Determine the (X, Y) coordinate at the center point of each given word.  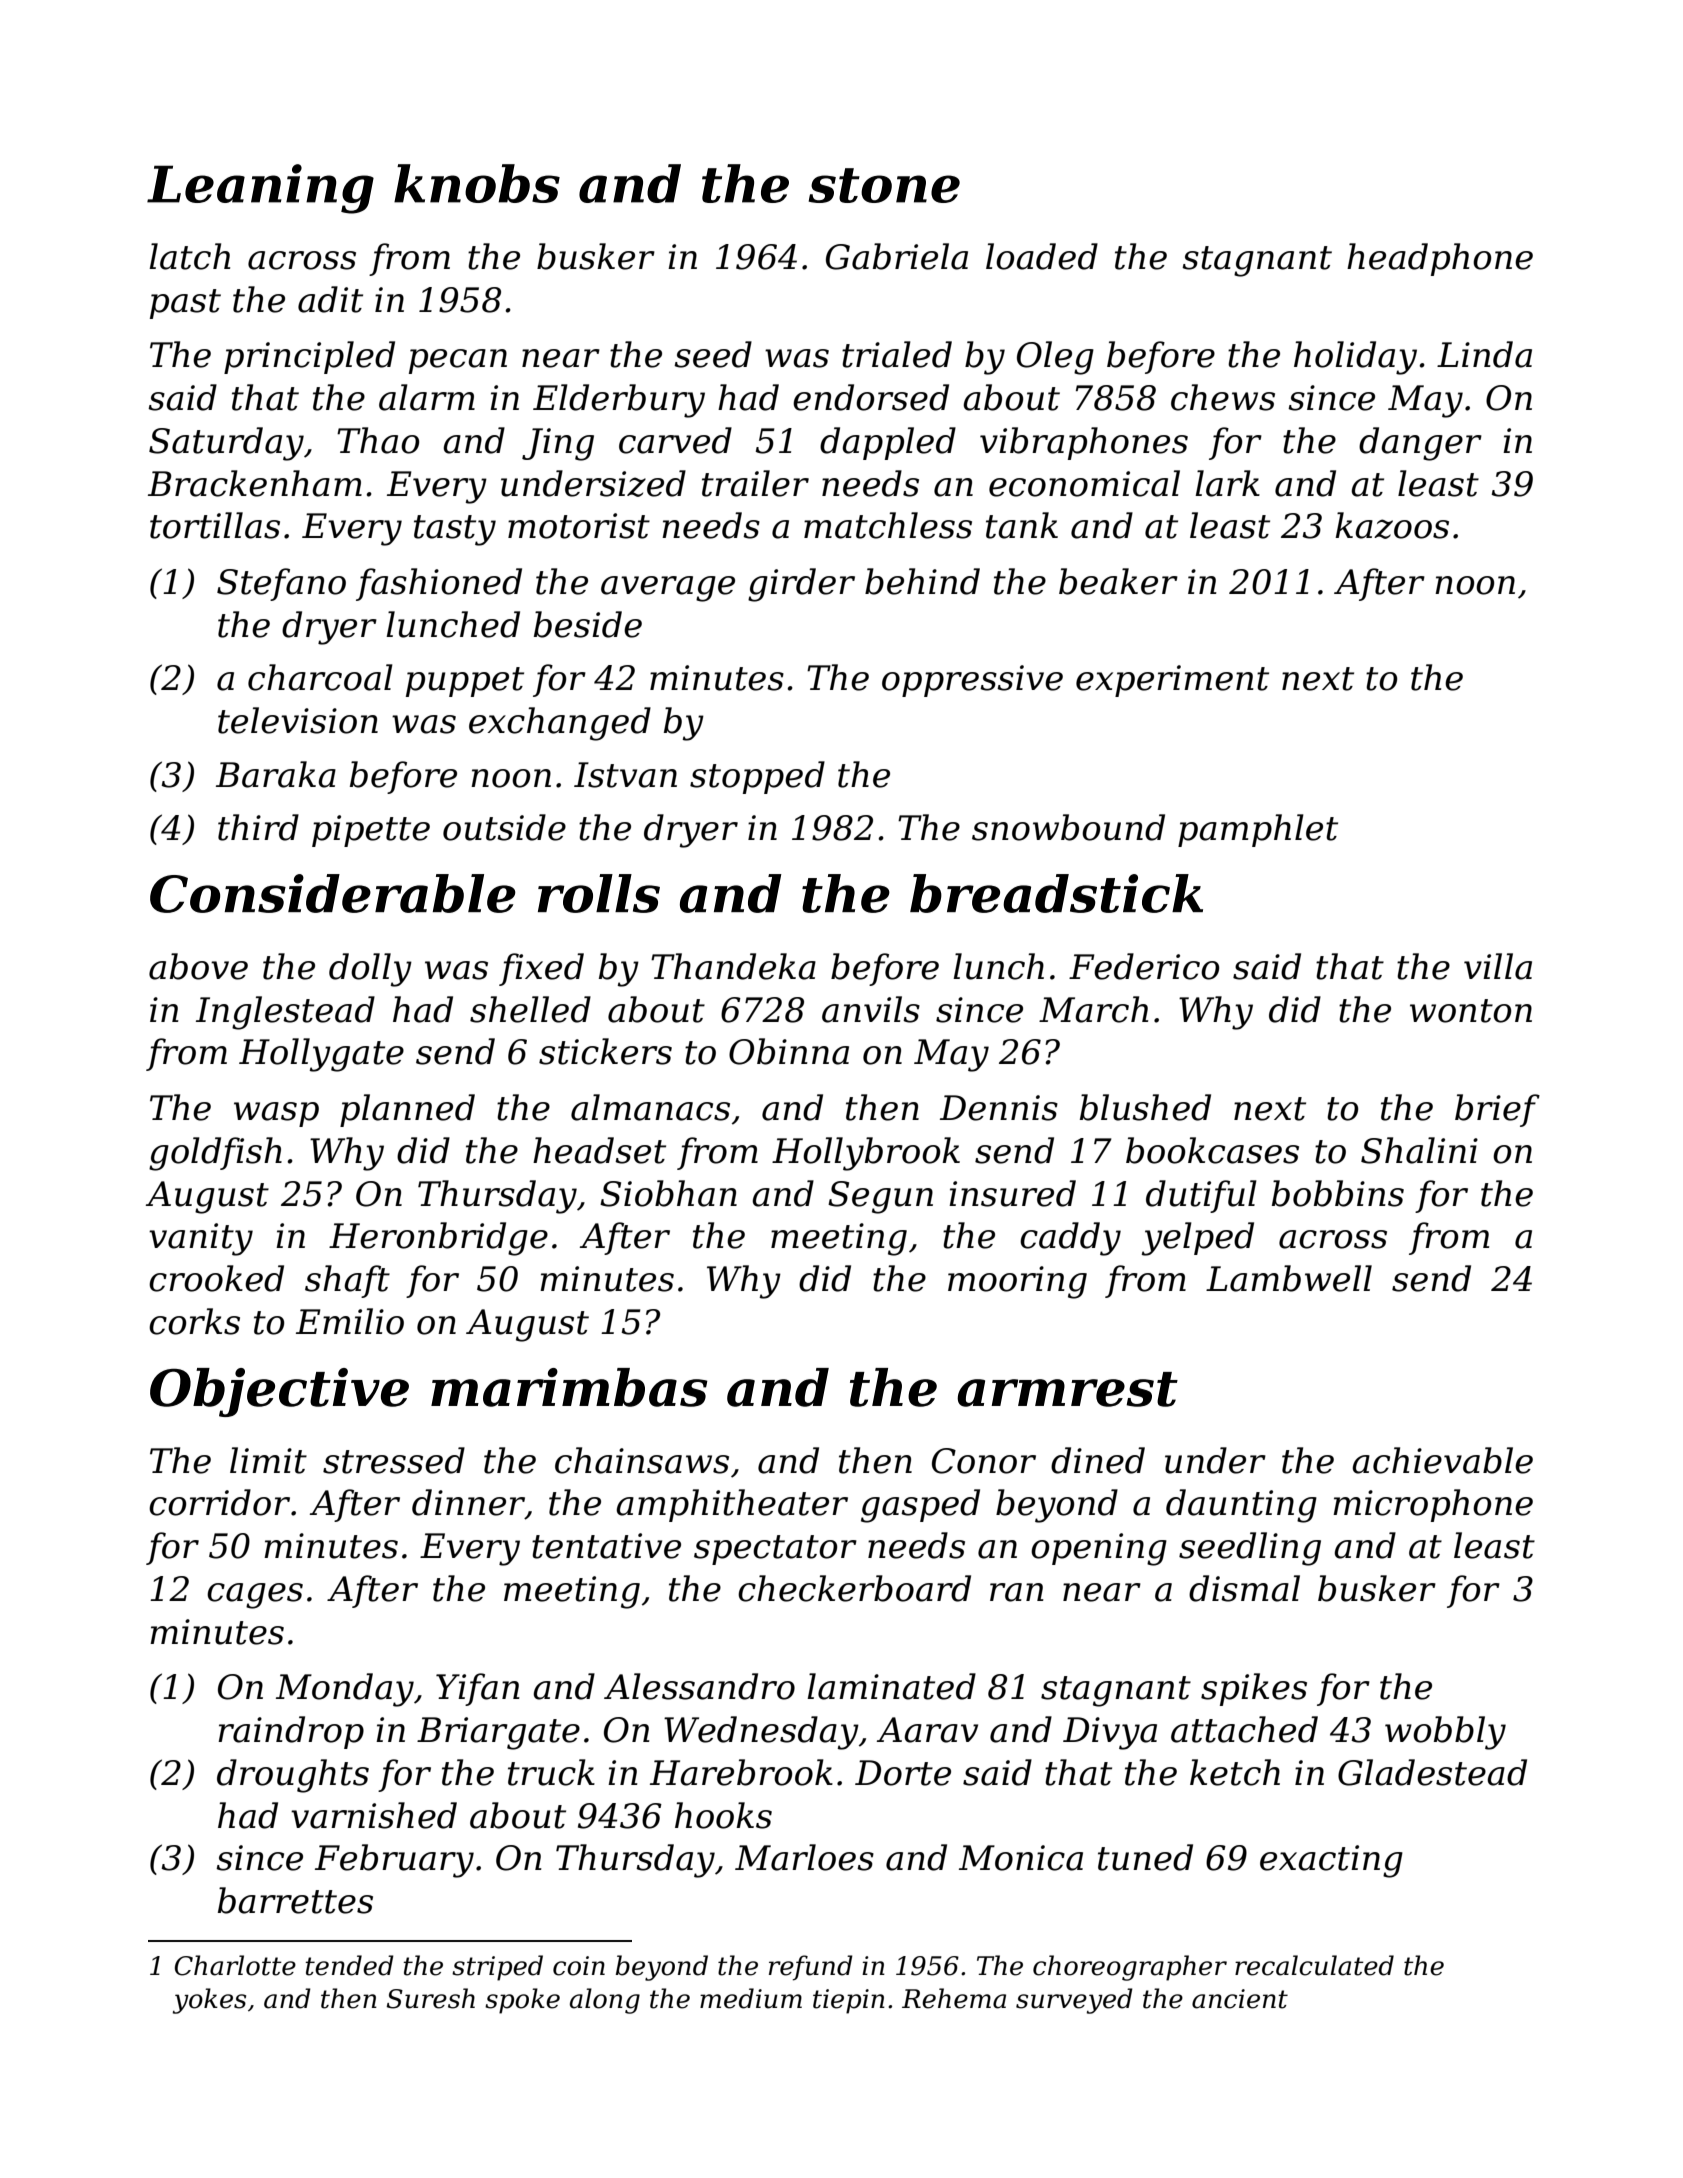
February (394, 1861)
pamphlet (1258, 830)
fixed (541, 969)
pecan (458, 361)
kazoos (1392, 525)
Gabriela (897, 256)
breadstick (1056, 893)
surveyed (1074, 2001)
